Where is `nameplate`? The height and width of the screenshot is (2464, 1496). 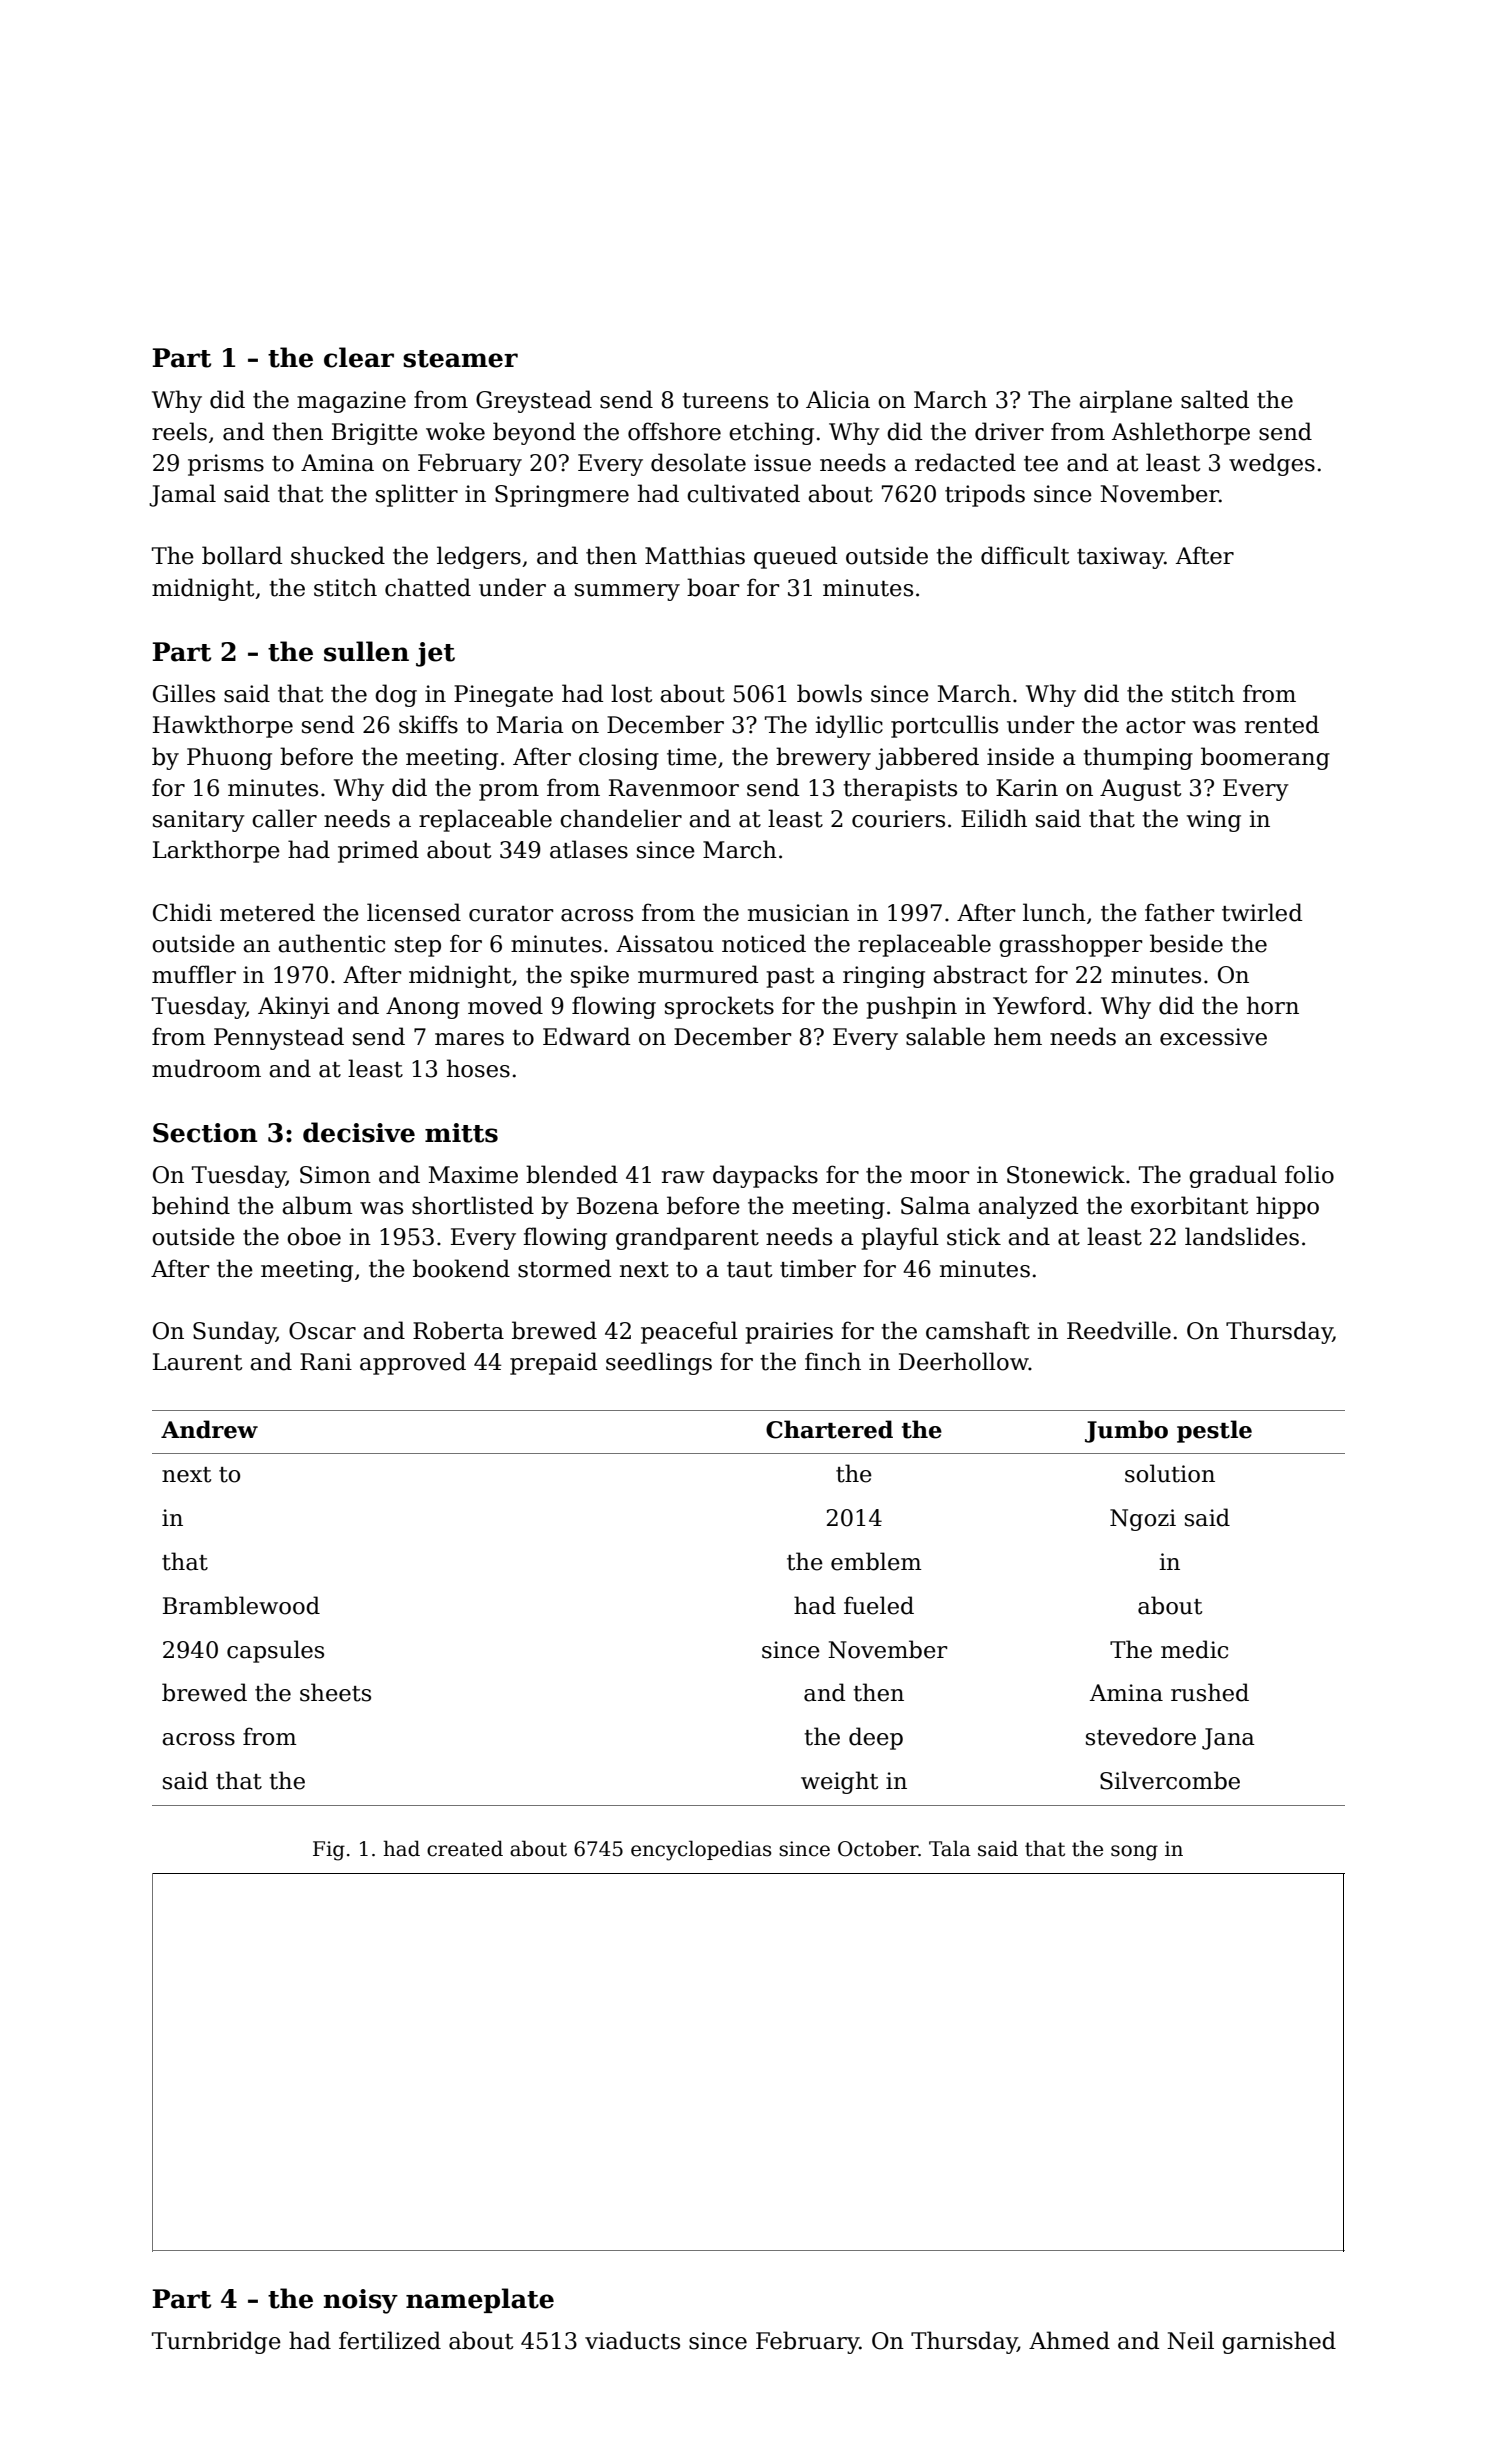
nameplate is located at coordinates (480, 2300).
